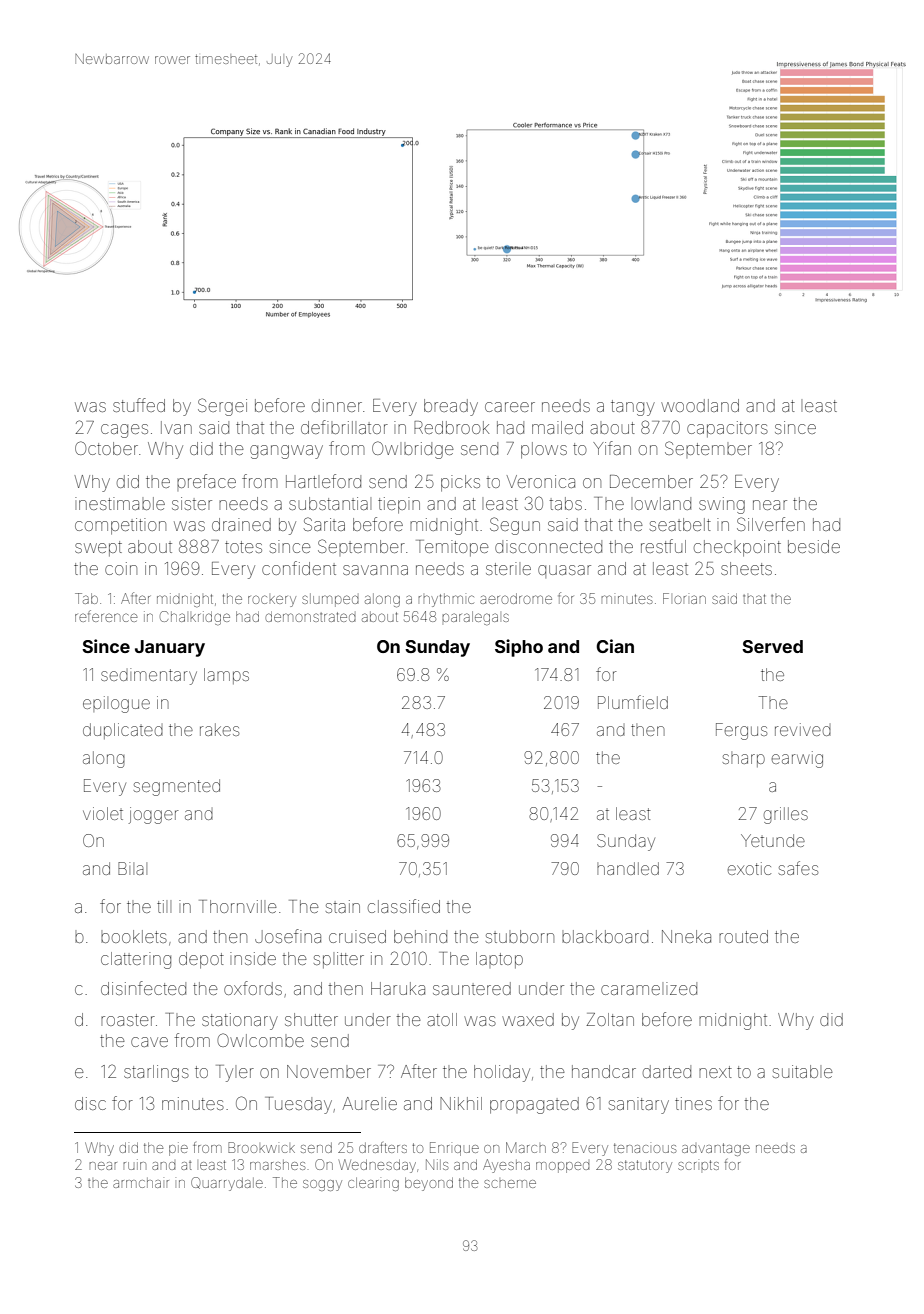 Image resolution: width=924 pixels, height=1314 pixels. I want to click on violet, so click(103, 813).
